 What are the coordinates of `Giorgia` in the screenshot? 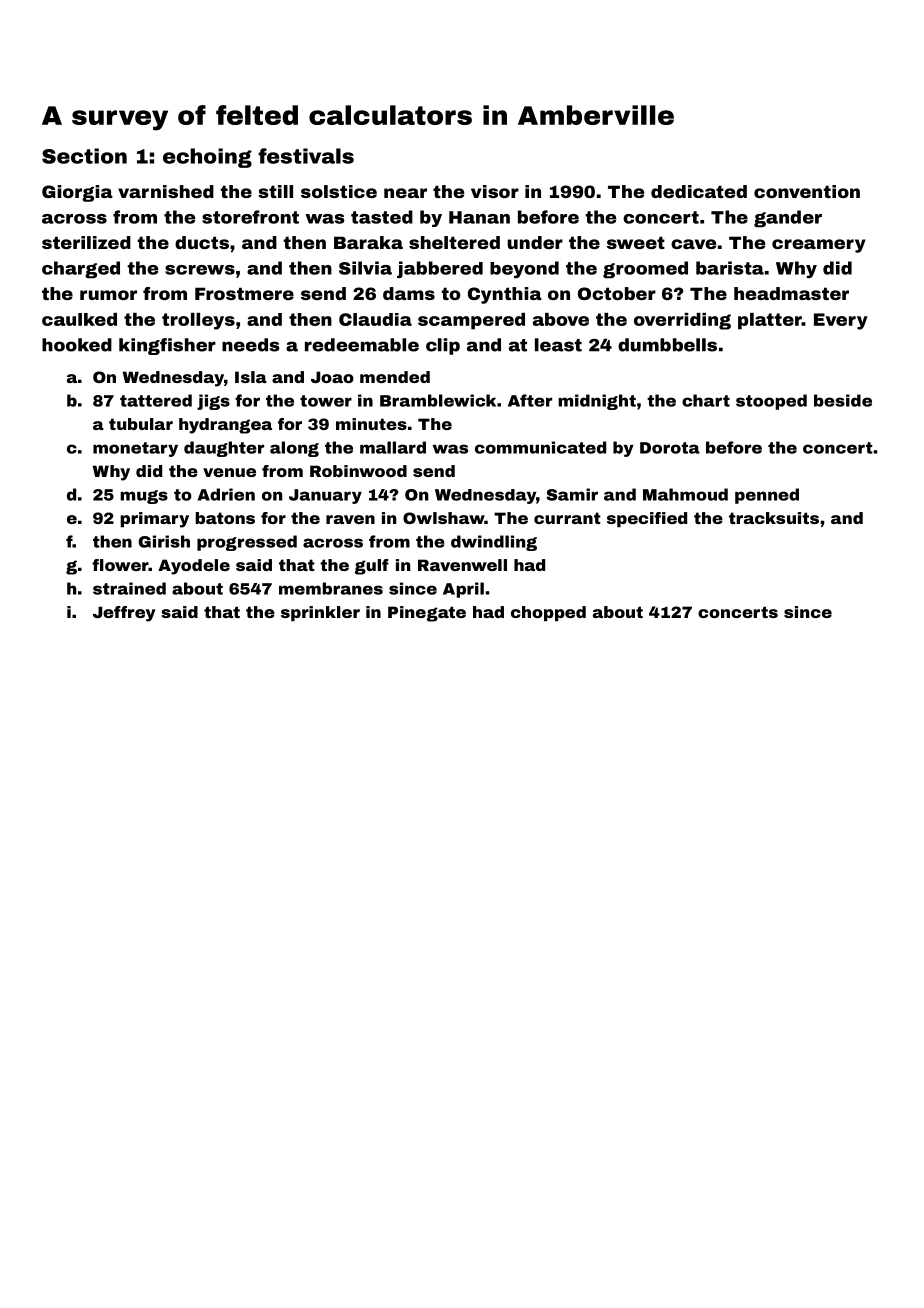 It's located at (77, 193).
